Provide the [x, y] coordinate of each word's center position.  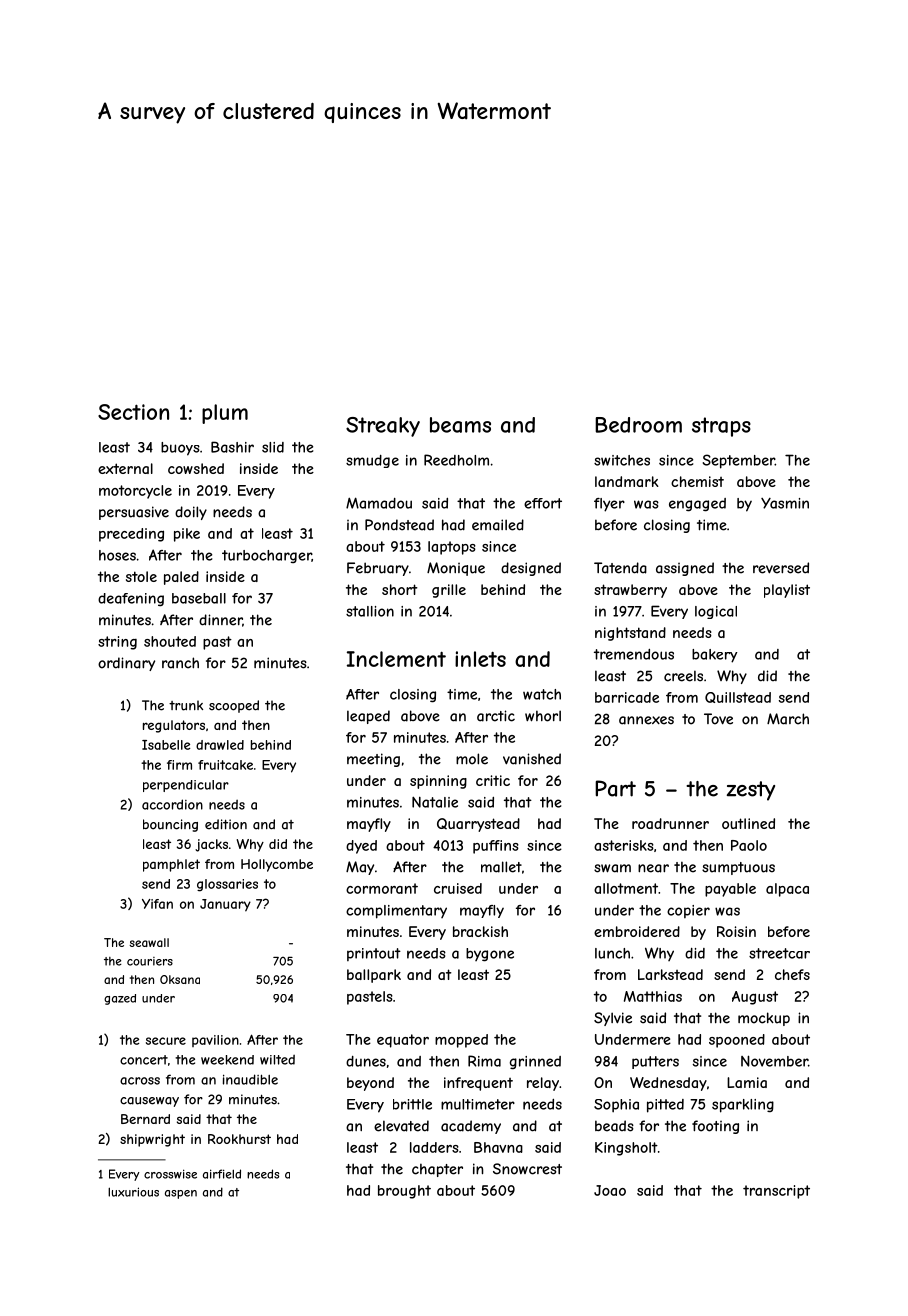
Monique [456, 569]
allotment [626, 888]
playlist [787, 591]
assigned [685, 569]
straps [721, 427]
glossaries [227, 885]
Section [133, 412]
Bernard [145, 1119]
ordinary [126, 664]
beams [460, 425]
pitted [665, 1106]
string [117, 643]
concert [144, 1060]
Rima [484, 1061]
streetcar [779, 953]
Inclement [396, 659]
